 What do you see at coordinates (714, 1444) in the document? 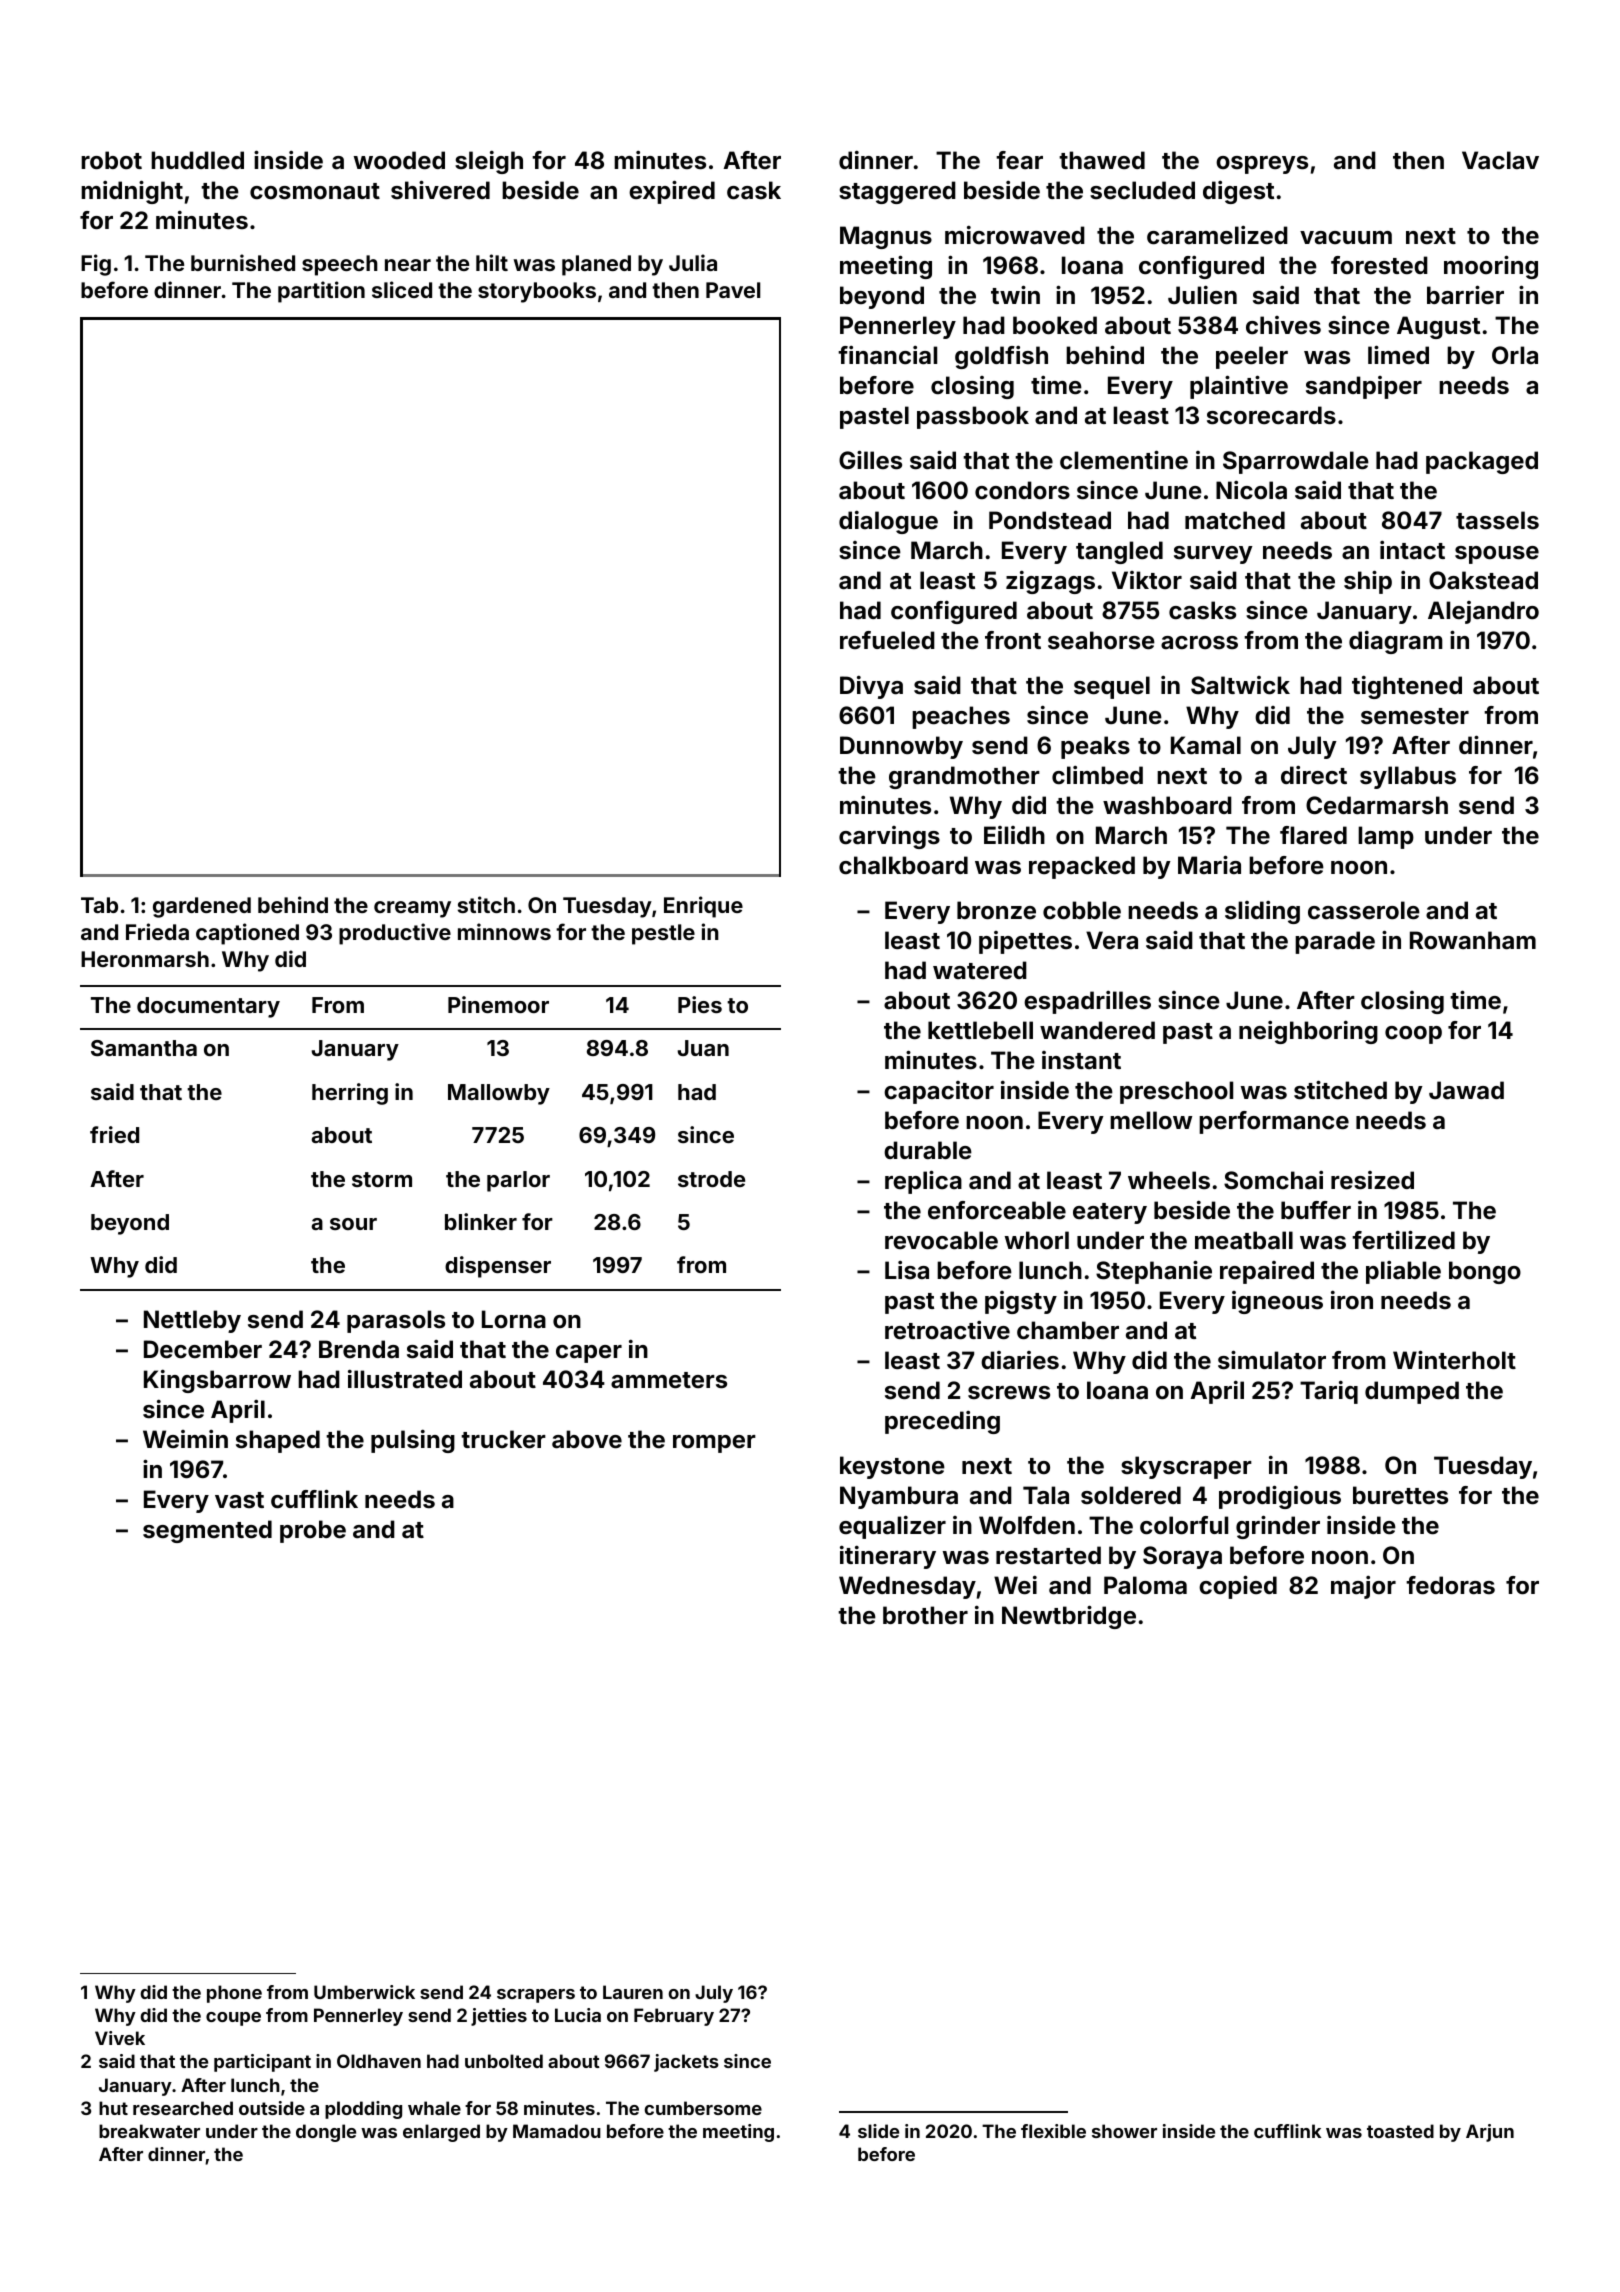
I see `romper` at bounding box center [714, 1444].
